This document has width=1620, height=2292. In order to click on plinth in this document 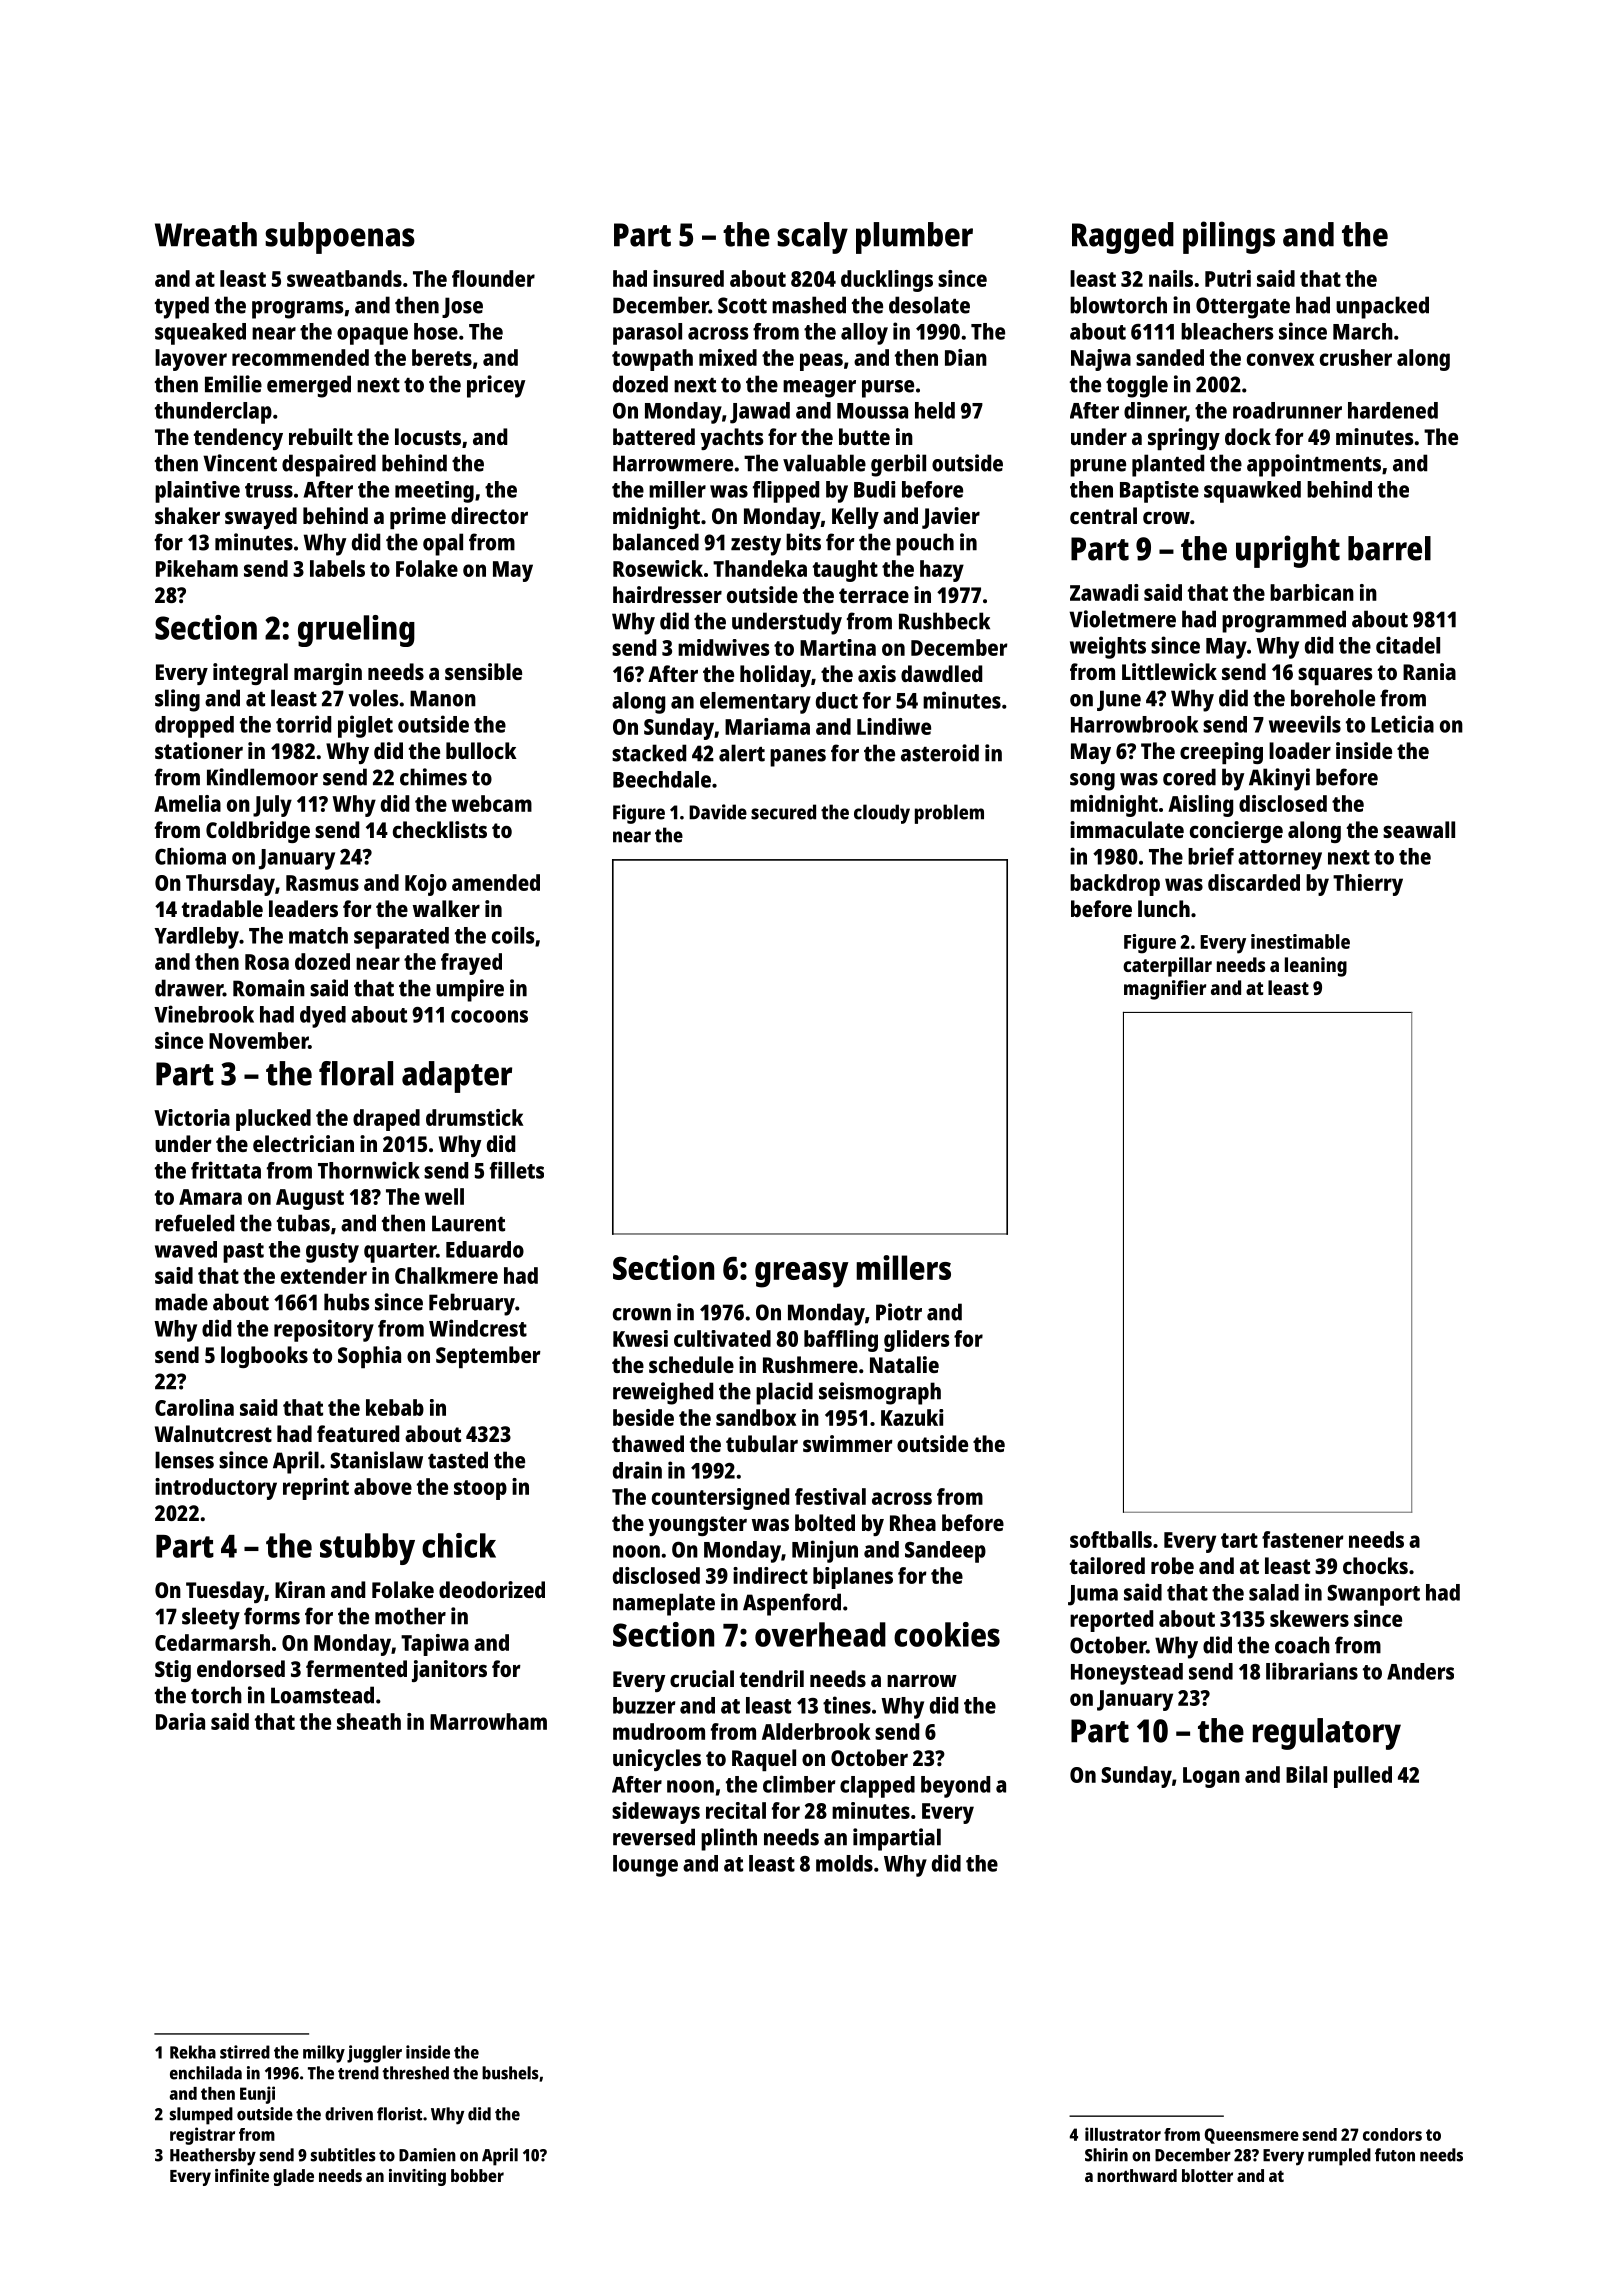, I will do `click(729, 1839)`.
